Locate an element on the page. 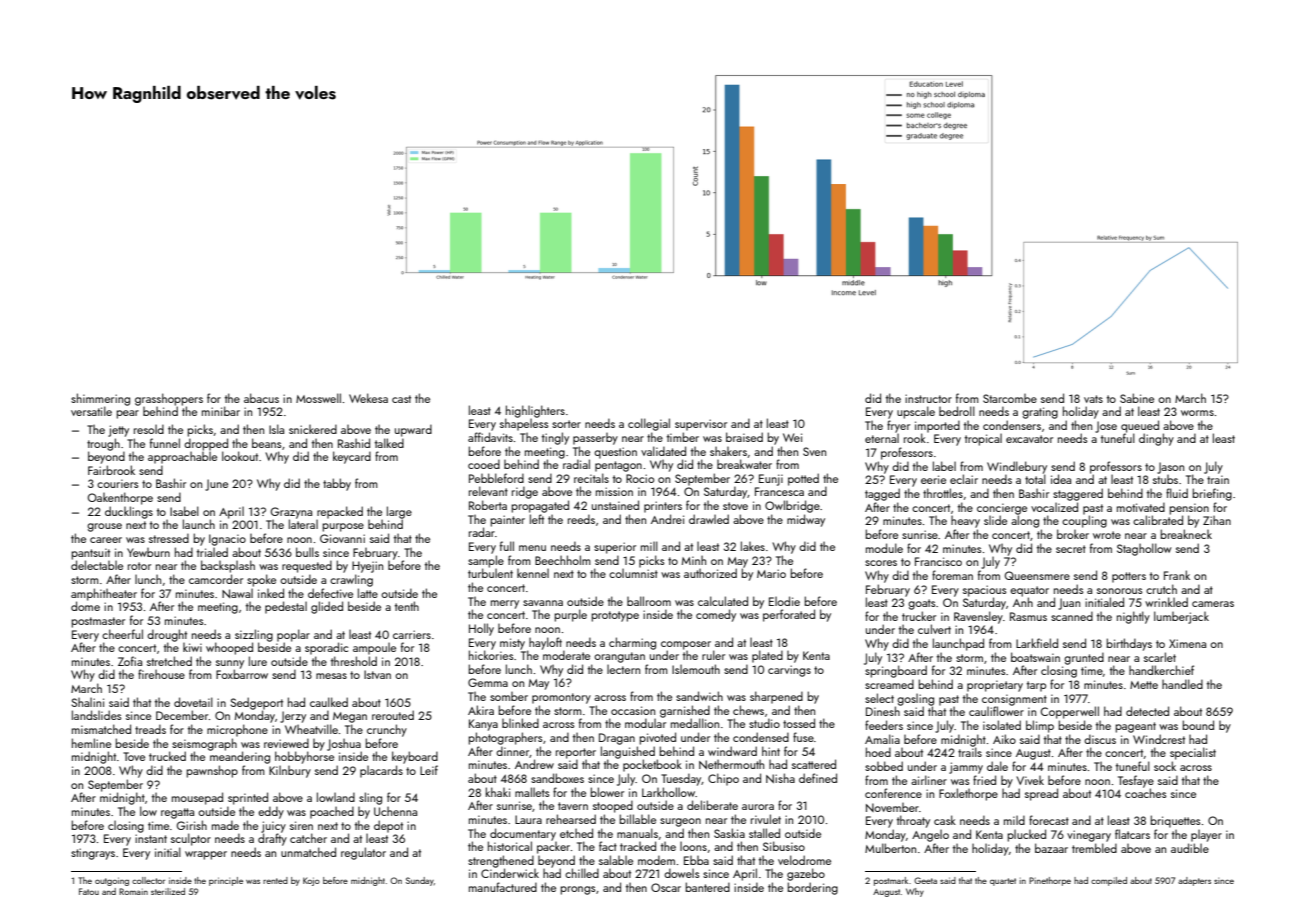 Image resolution: width=1308 pixels, height=924 pixels. Romain is located at coordinates (133, 891).
